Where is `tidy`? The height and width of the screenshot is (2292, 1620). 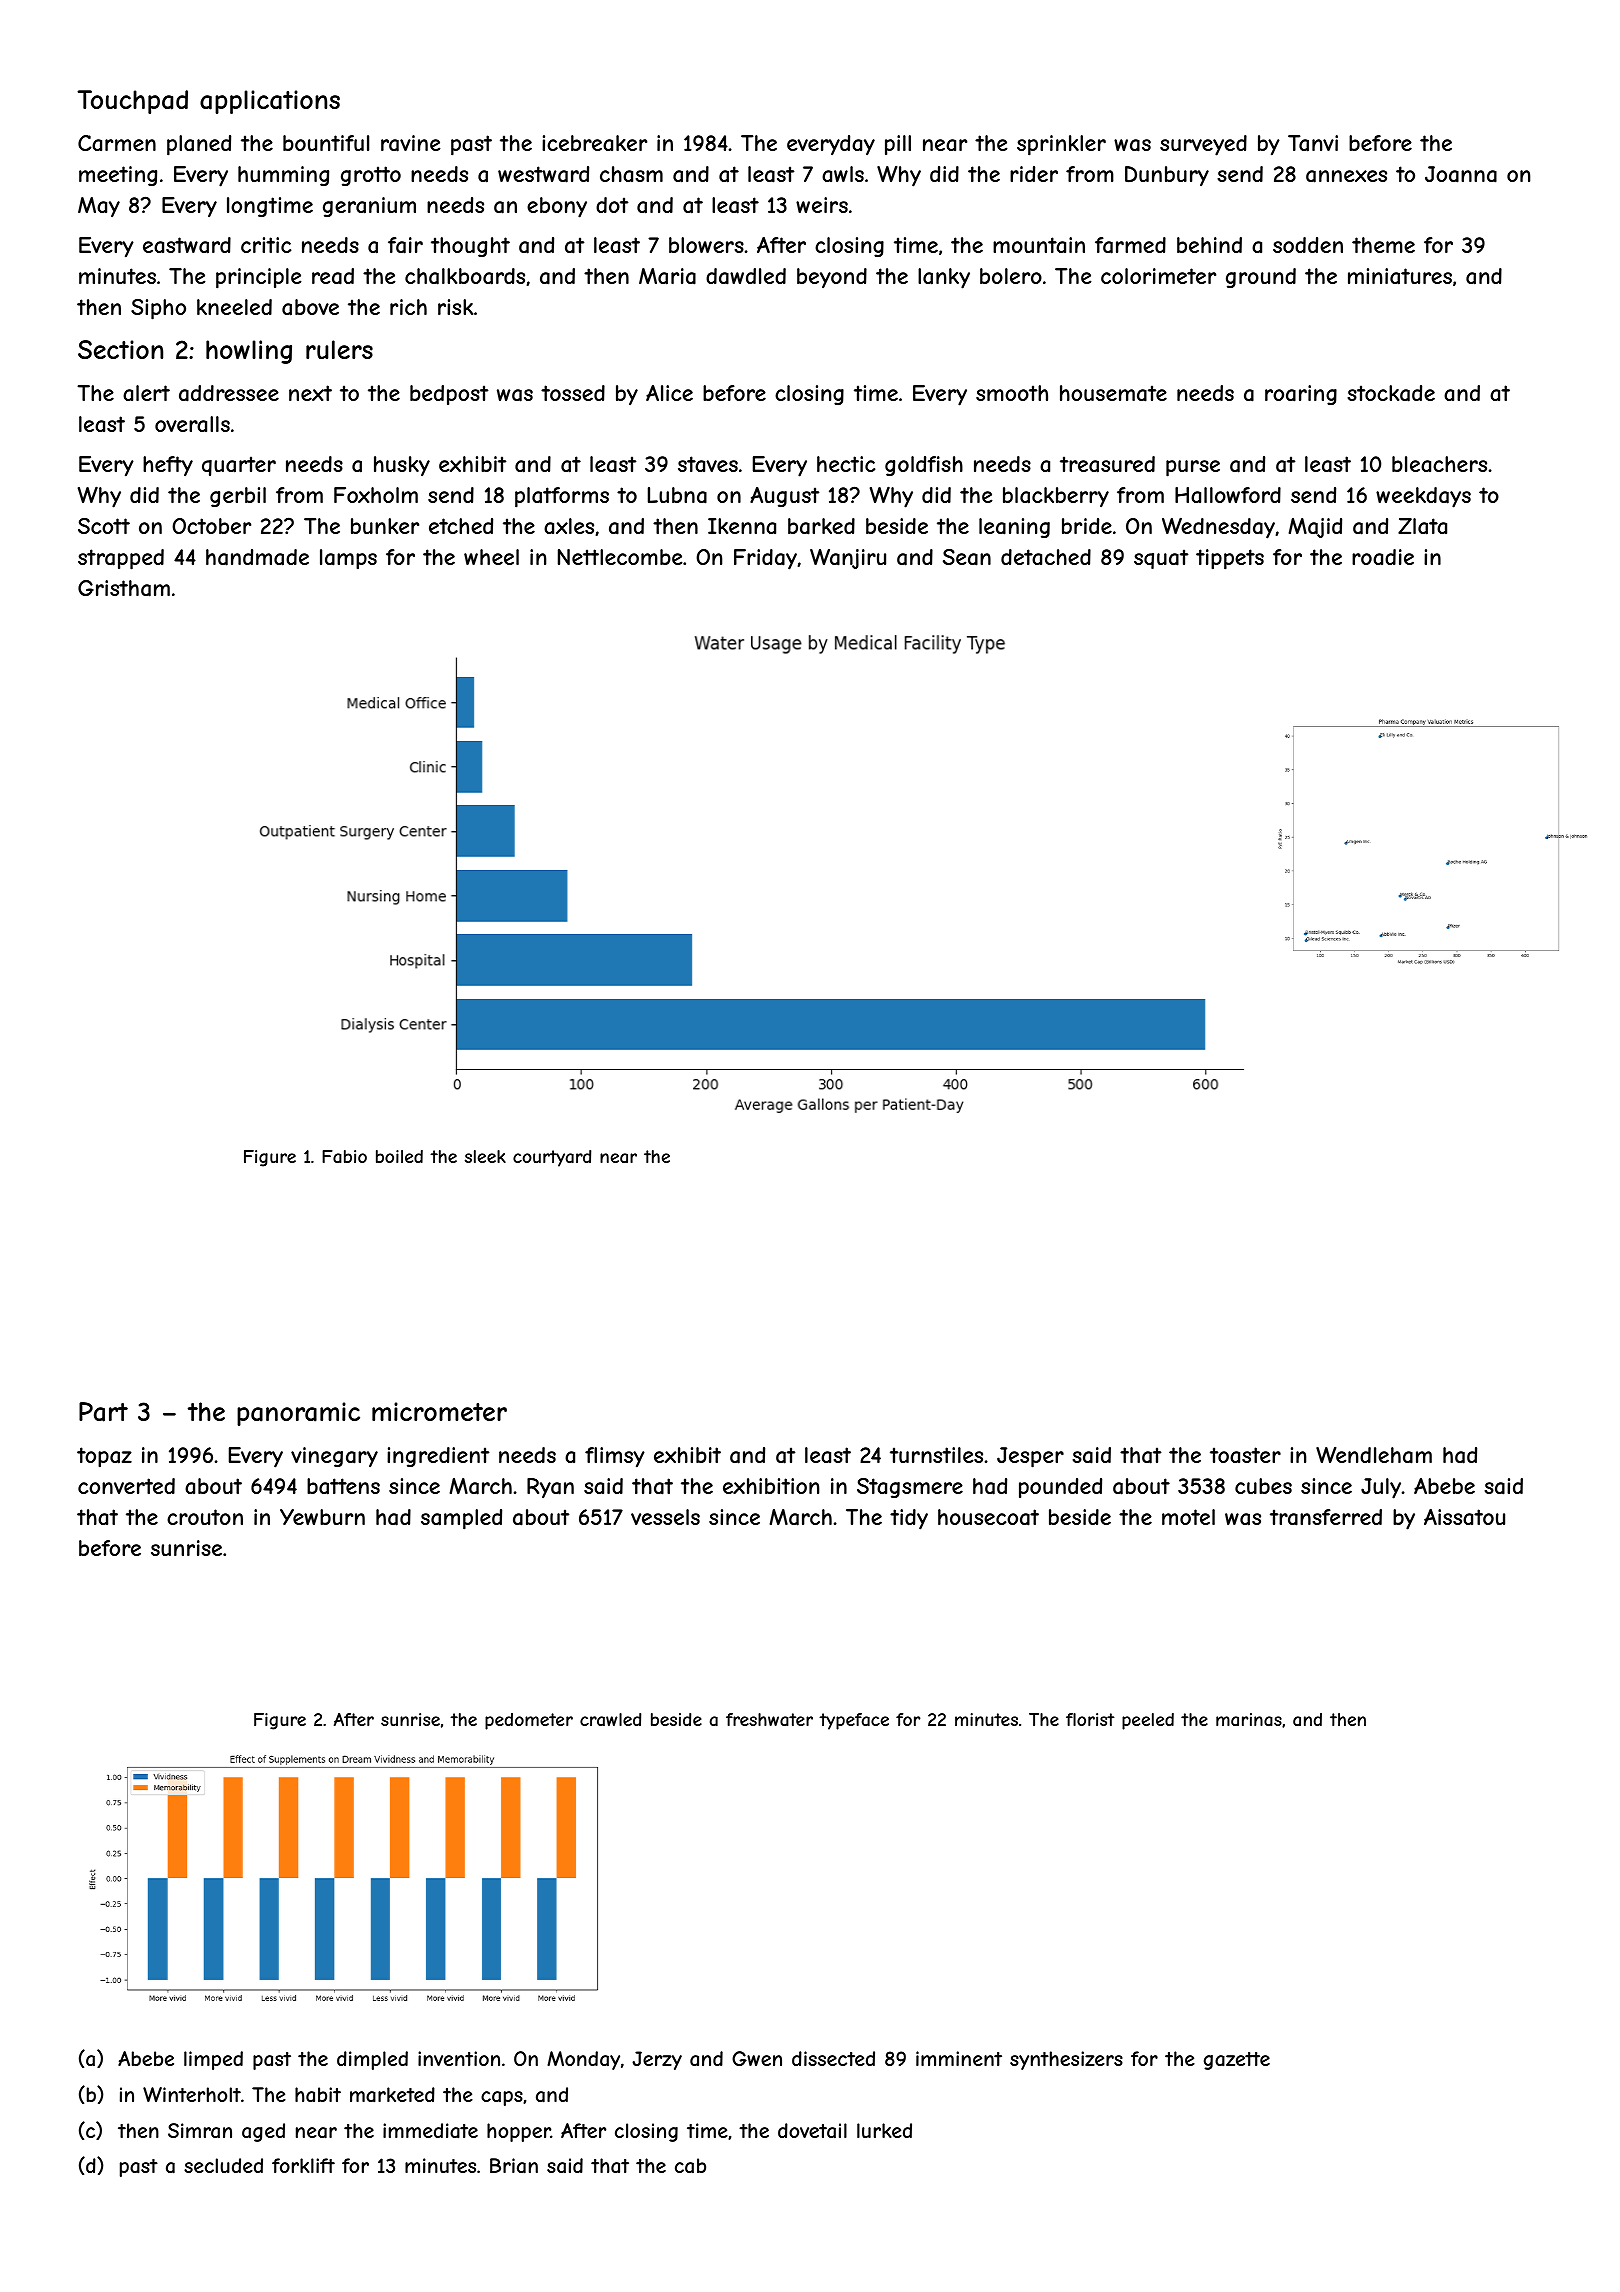
tidy is located at coordinates (909, 1519).
